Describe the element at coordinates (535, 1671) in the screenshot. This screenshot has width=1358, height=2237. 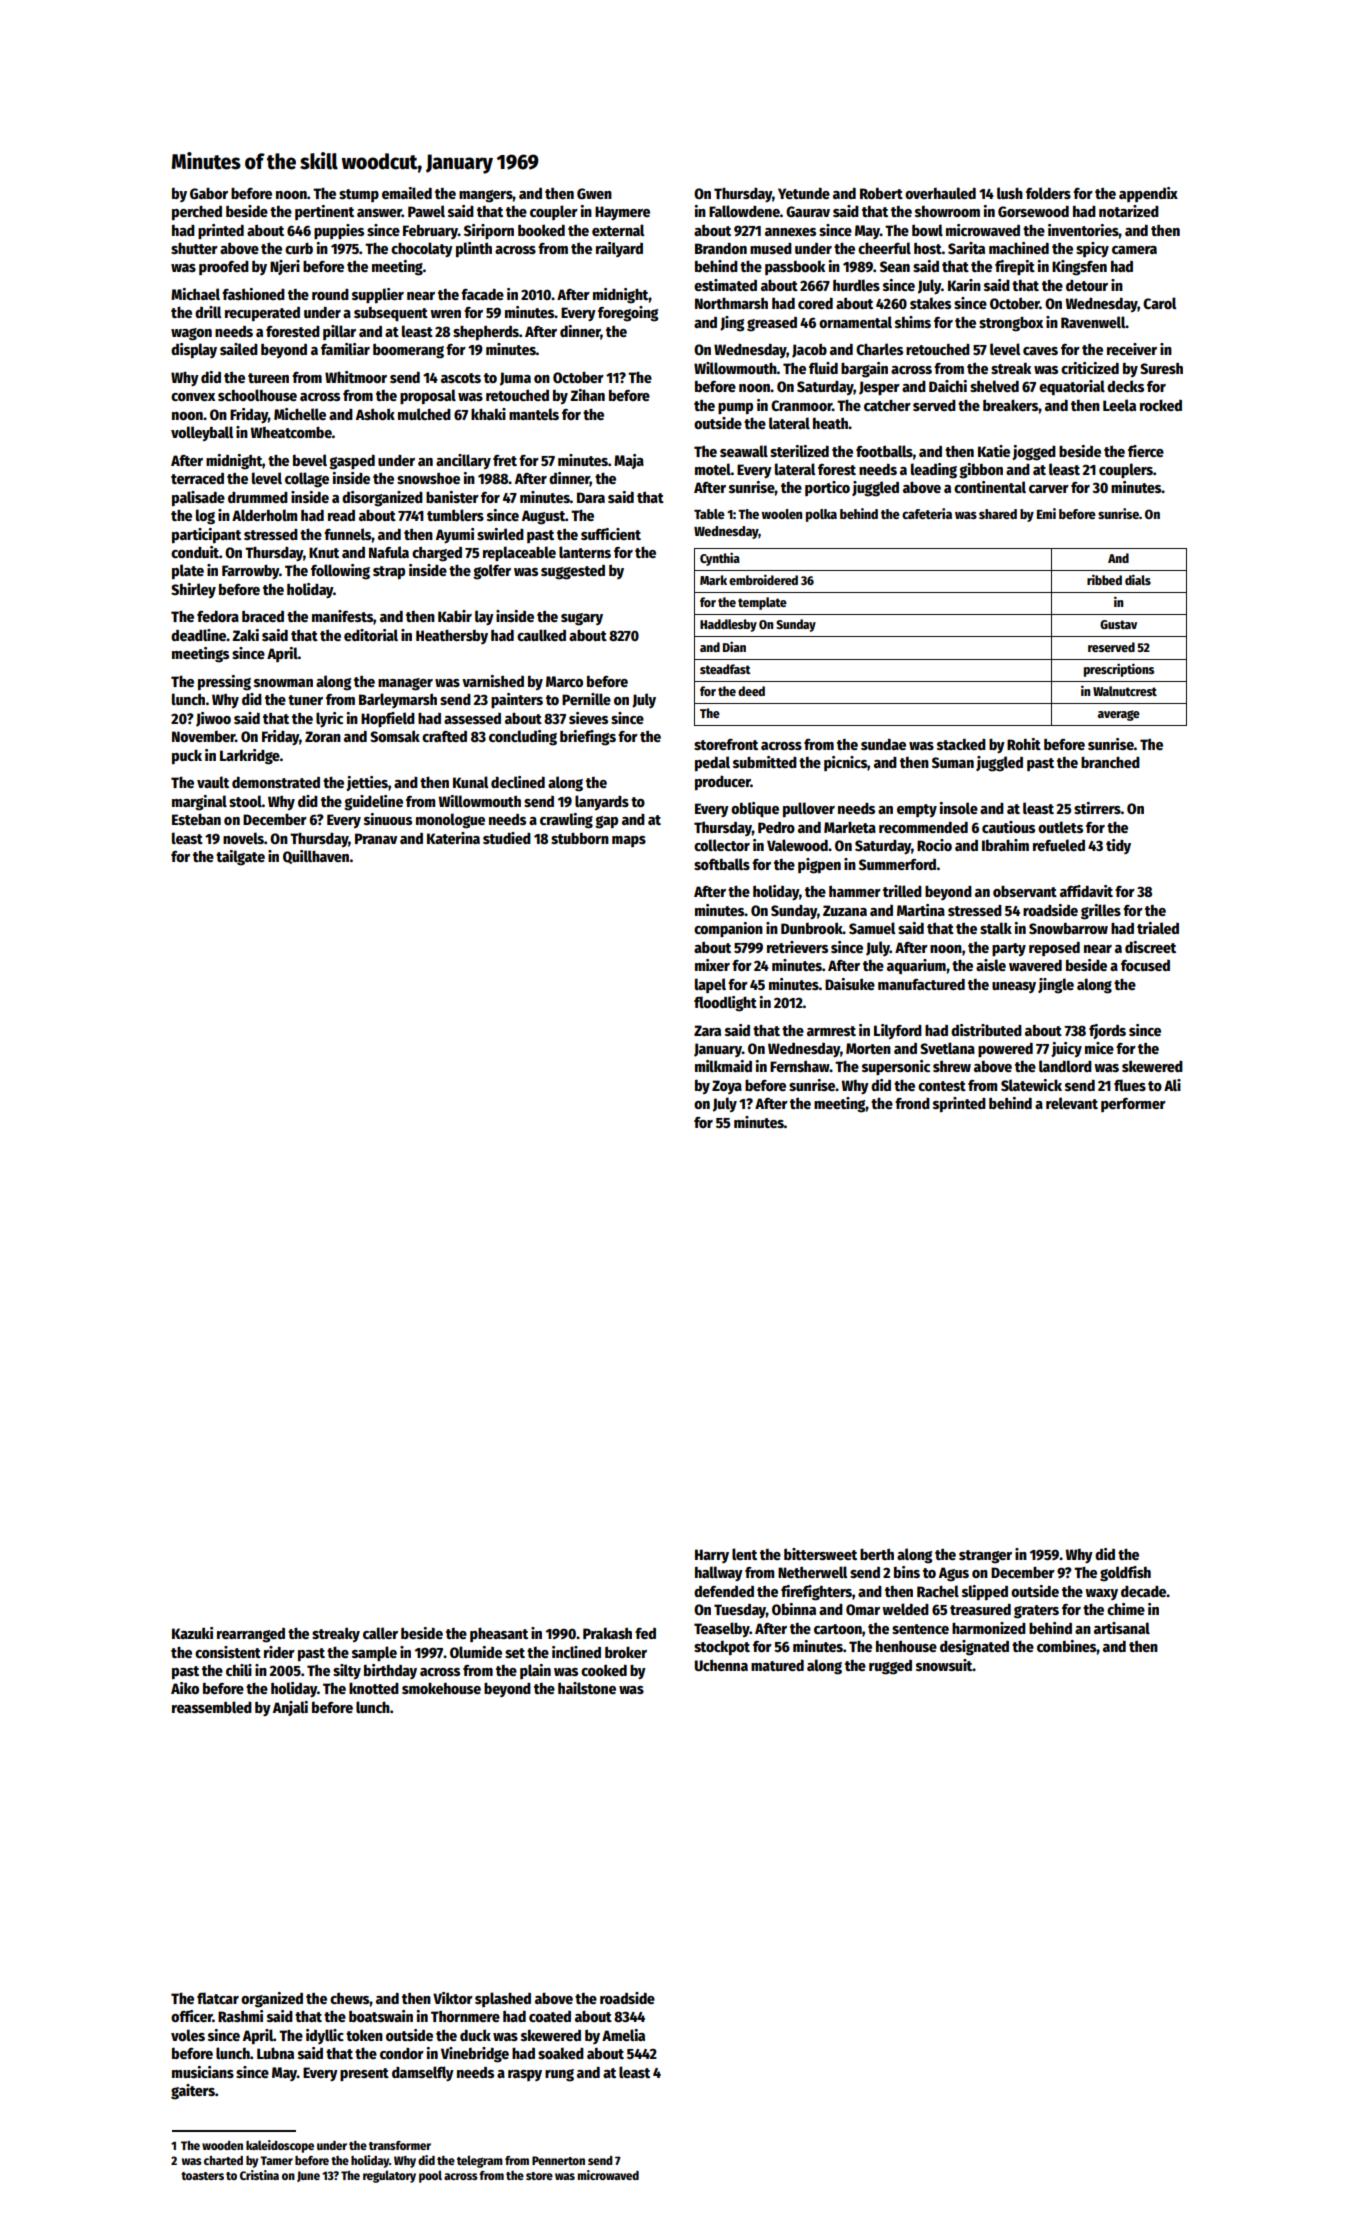
I see `plain` at that location.
